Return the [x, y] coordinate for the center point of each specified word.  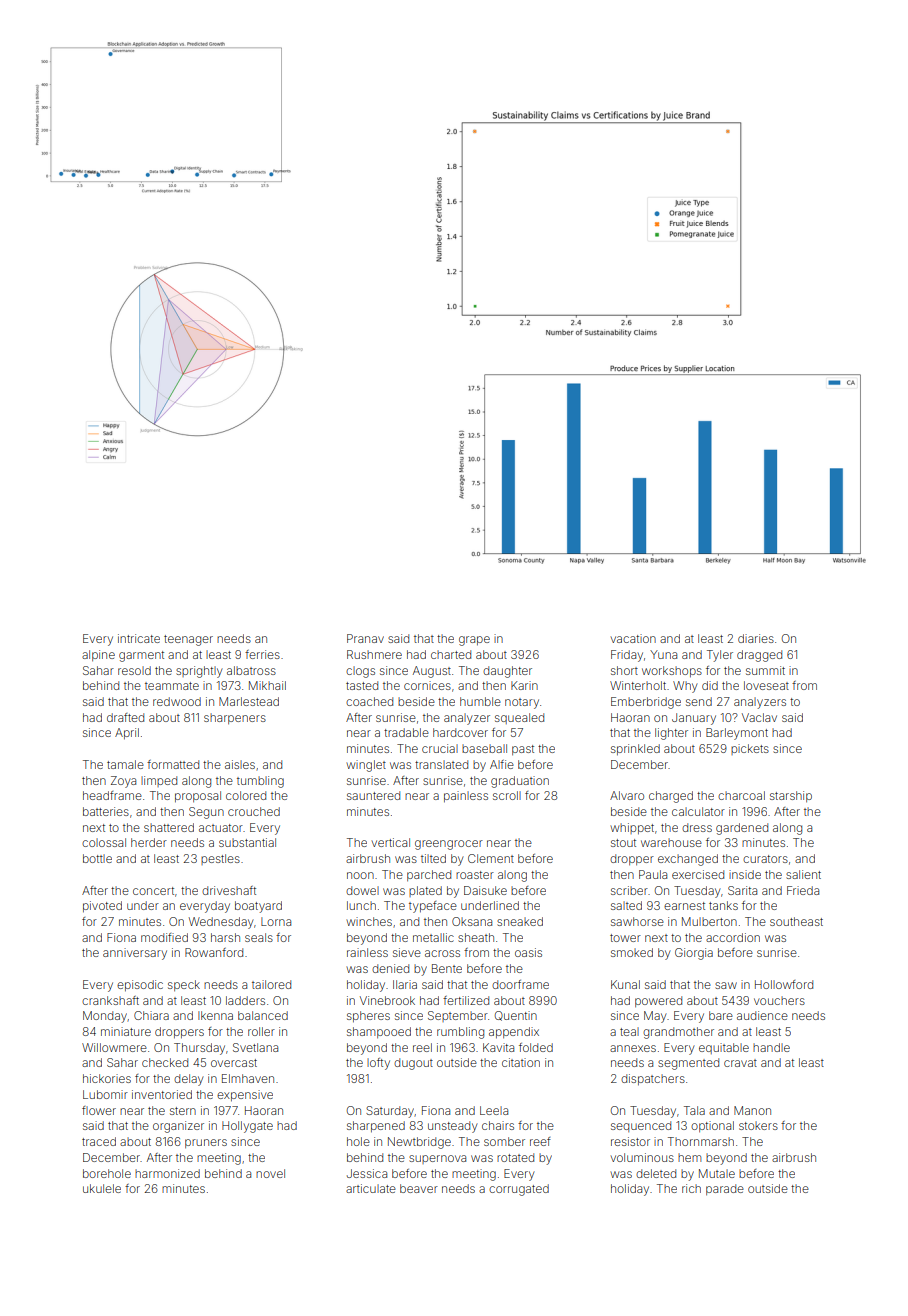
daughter [507, 672]
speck [184, 985]
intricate [139, 638]
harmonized [167, 1173]
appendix [514, 1033]
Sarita [742, 890]
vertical [391, 842]
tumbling [260, 782]
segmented [688, 1064]
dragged [759, 656]
